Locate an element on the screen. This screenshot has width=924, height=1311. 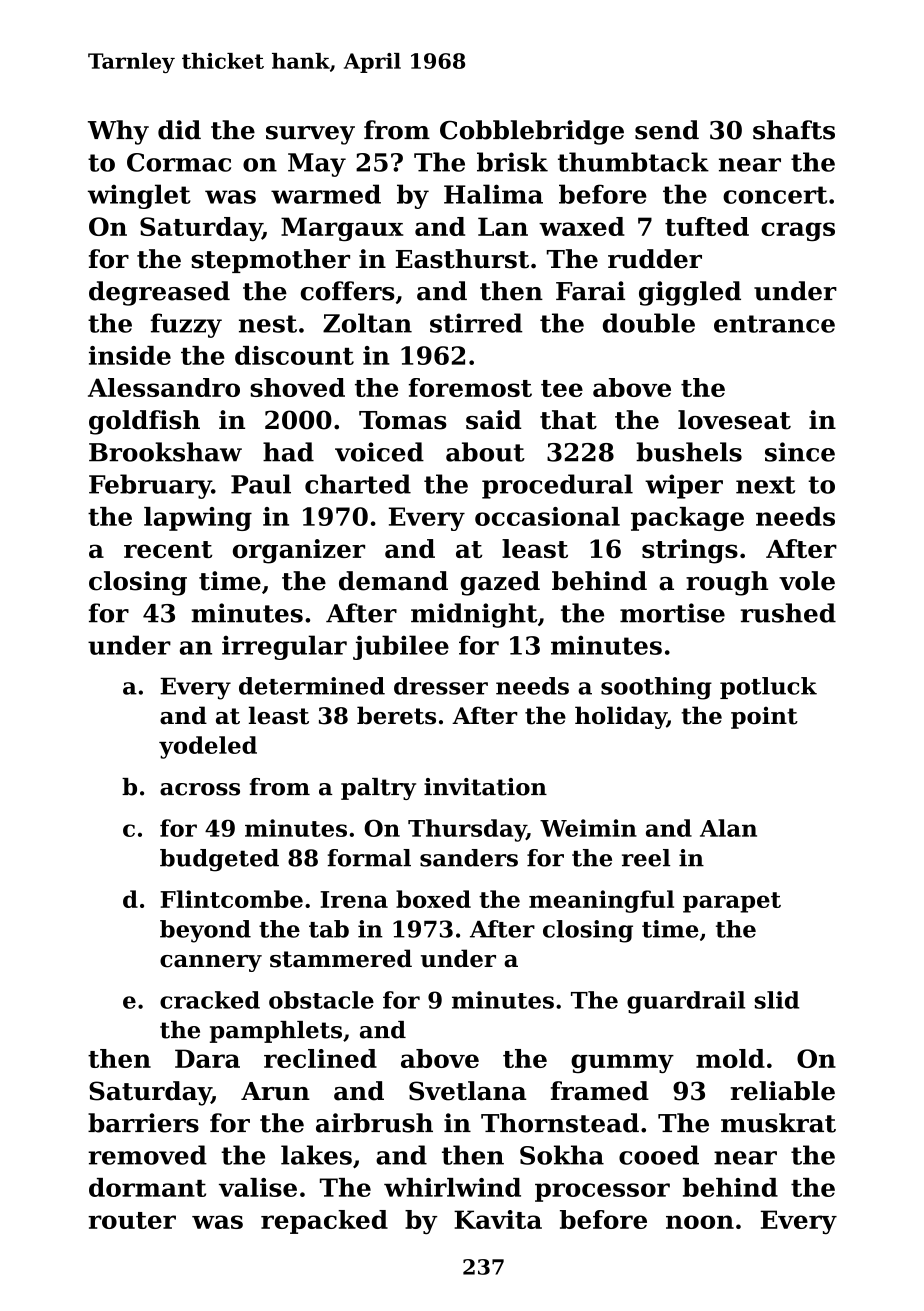
Sokha is located at coordinates (562, 1155).
